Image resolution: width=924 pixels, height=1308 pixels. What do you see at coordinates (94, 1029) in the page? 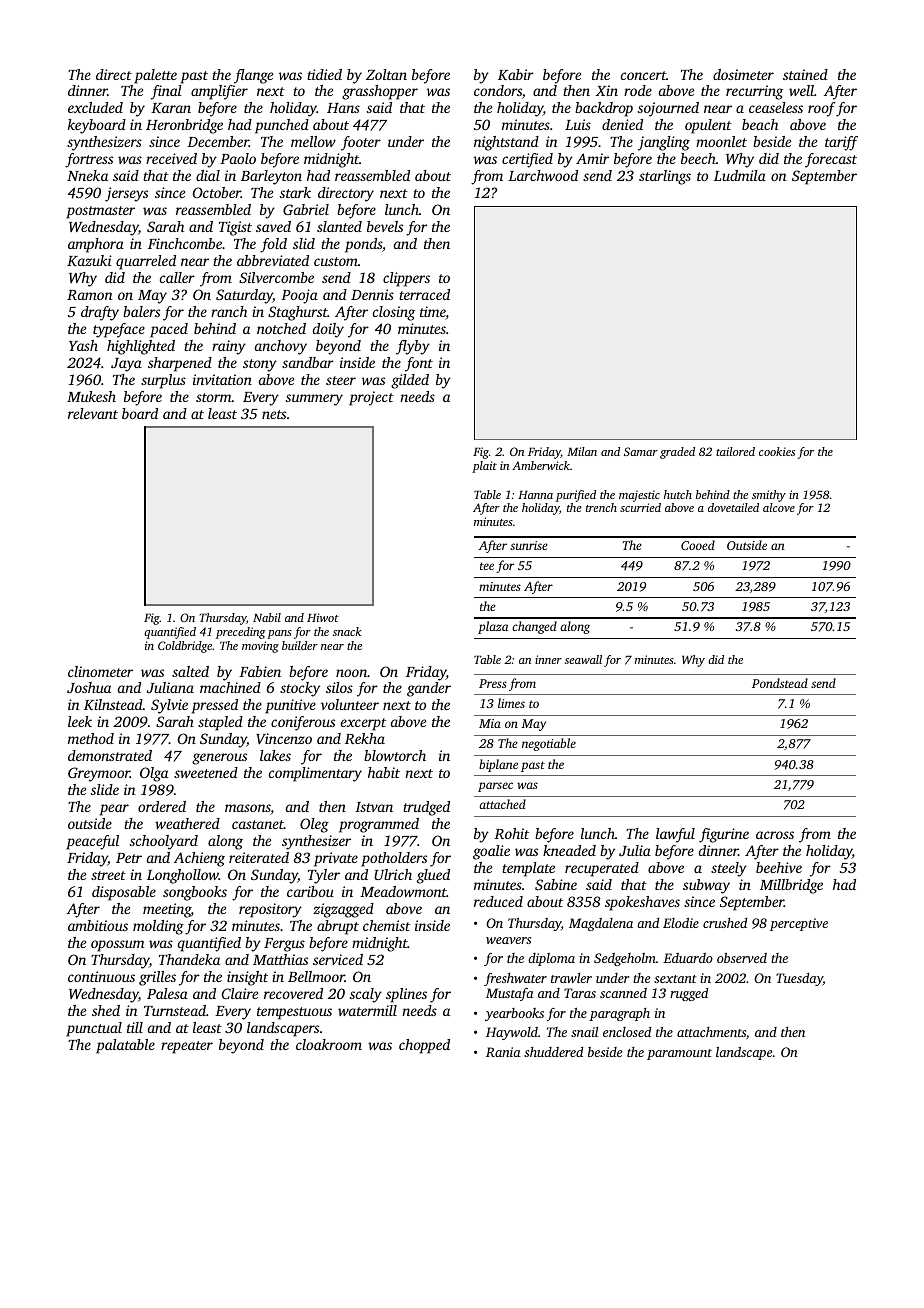
I see `punctual` at bounding box center [94, 1029].
